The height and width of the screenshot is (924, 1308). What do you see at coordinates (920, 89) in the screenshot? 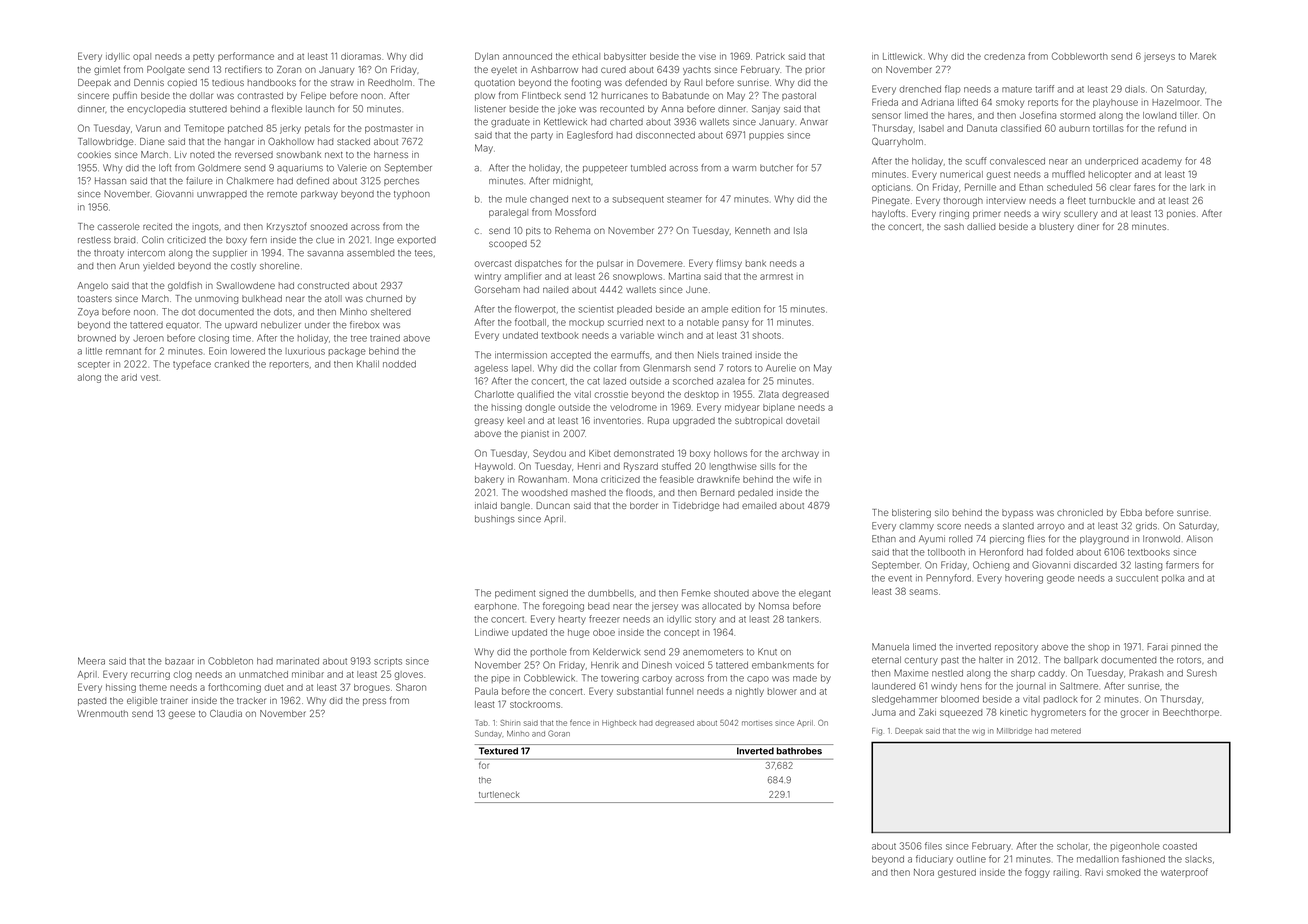
I see `drenched` at bounding box center [920, 89].
